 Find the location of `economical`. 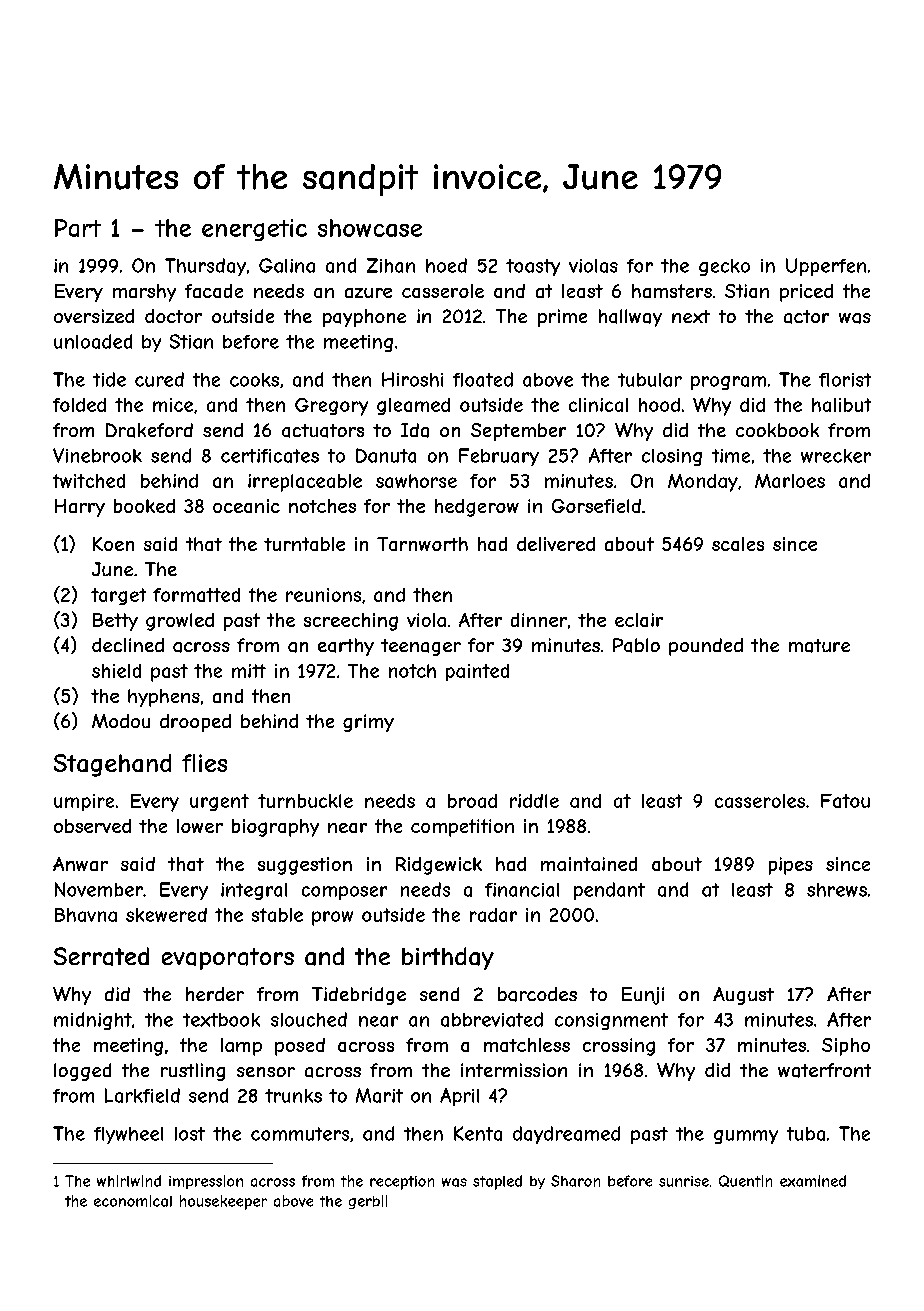

economical is located at coordinates (133, 1201).
